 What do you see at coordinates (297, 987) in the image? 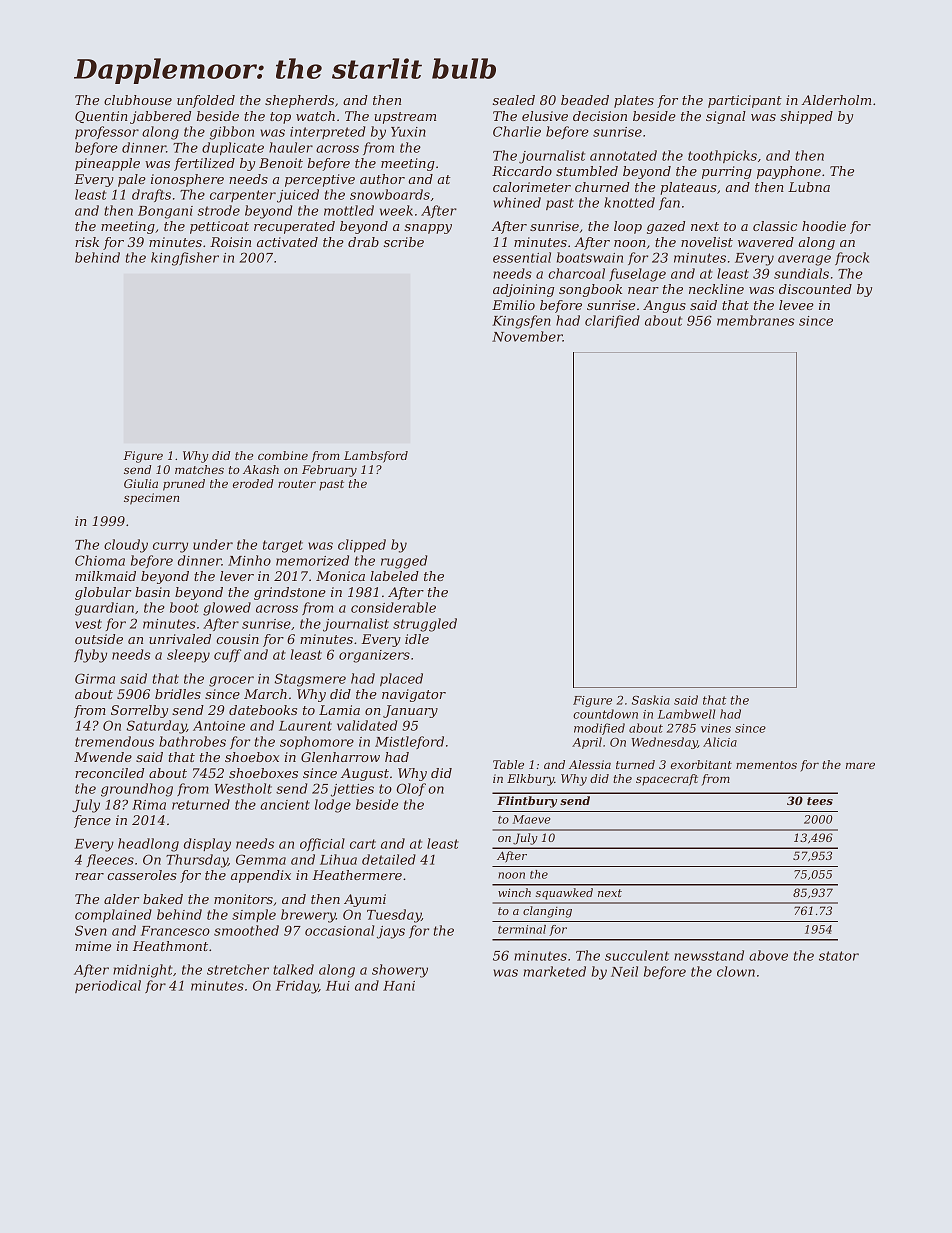
I see `Friday` at bounding box center [297, 987].
